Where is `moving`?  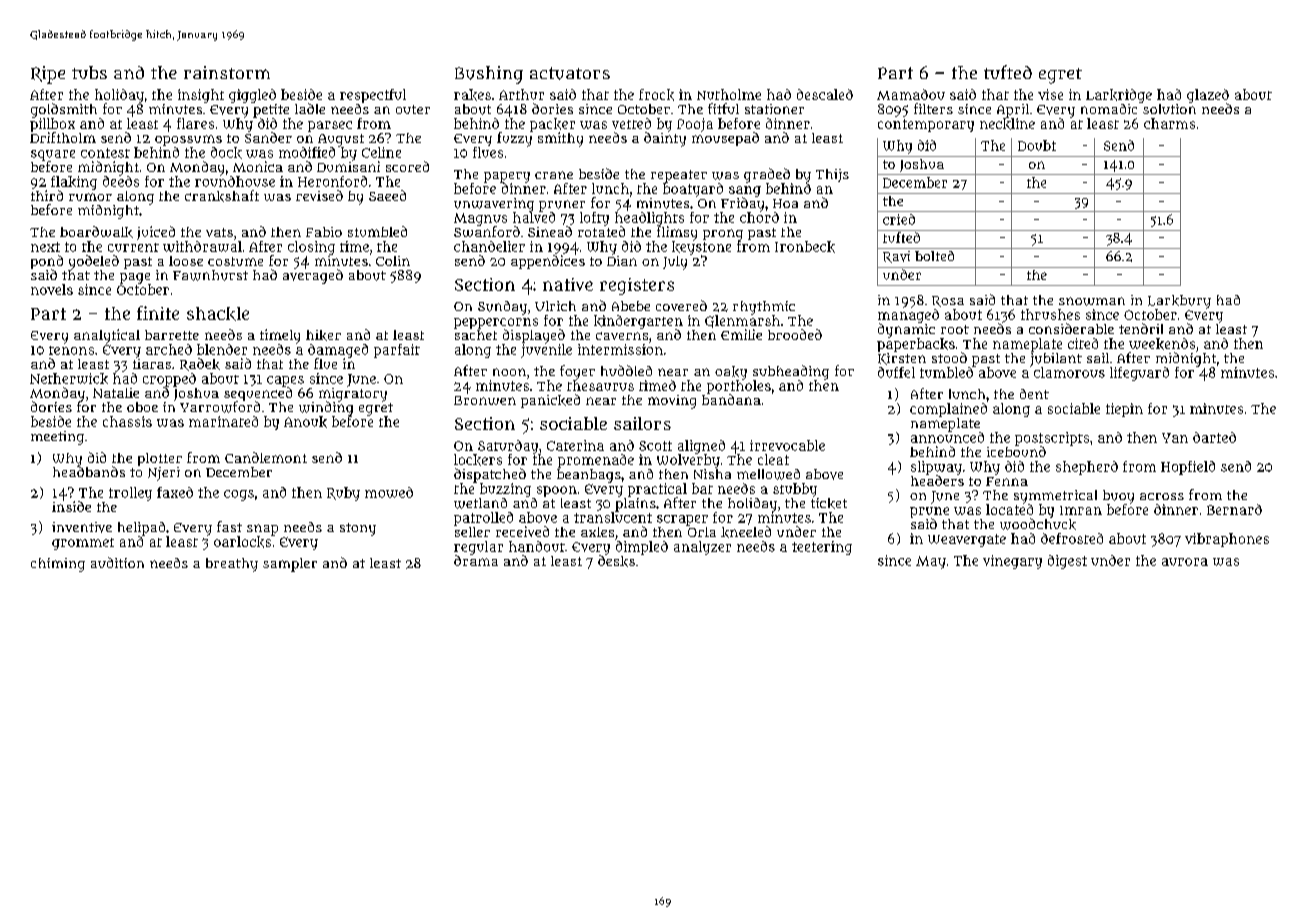
moving is located at coordinates (672, 402).
